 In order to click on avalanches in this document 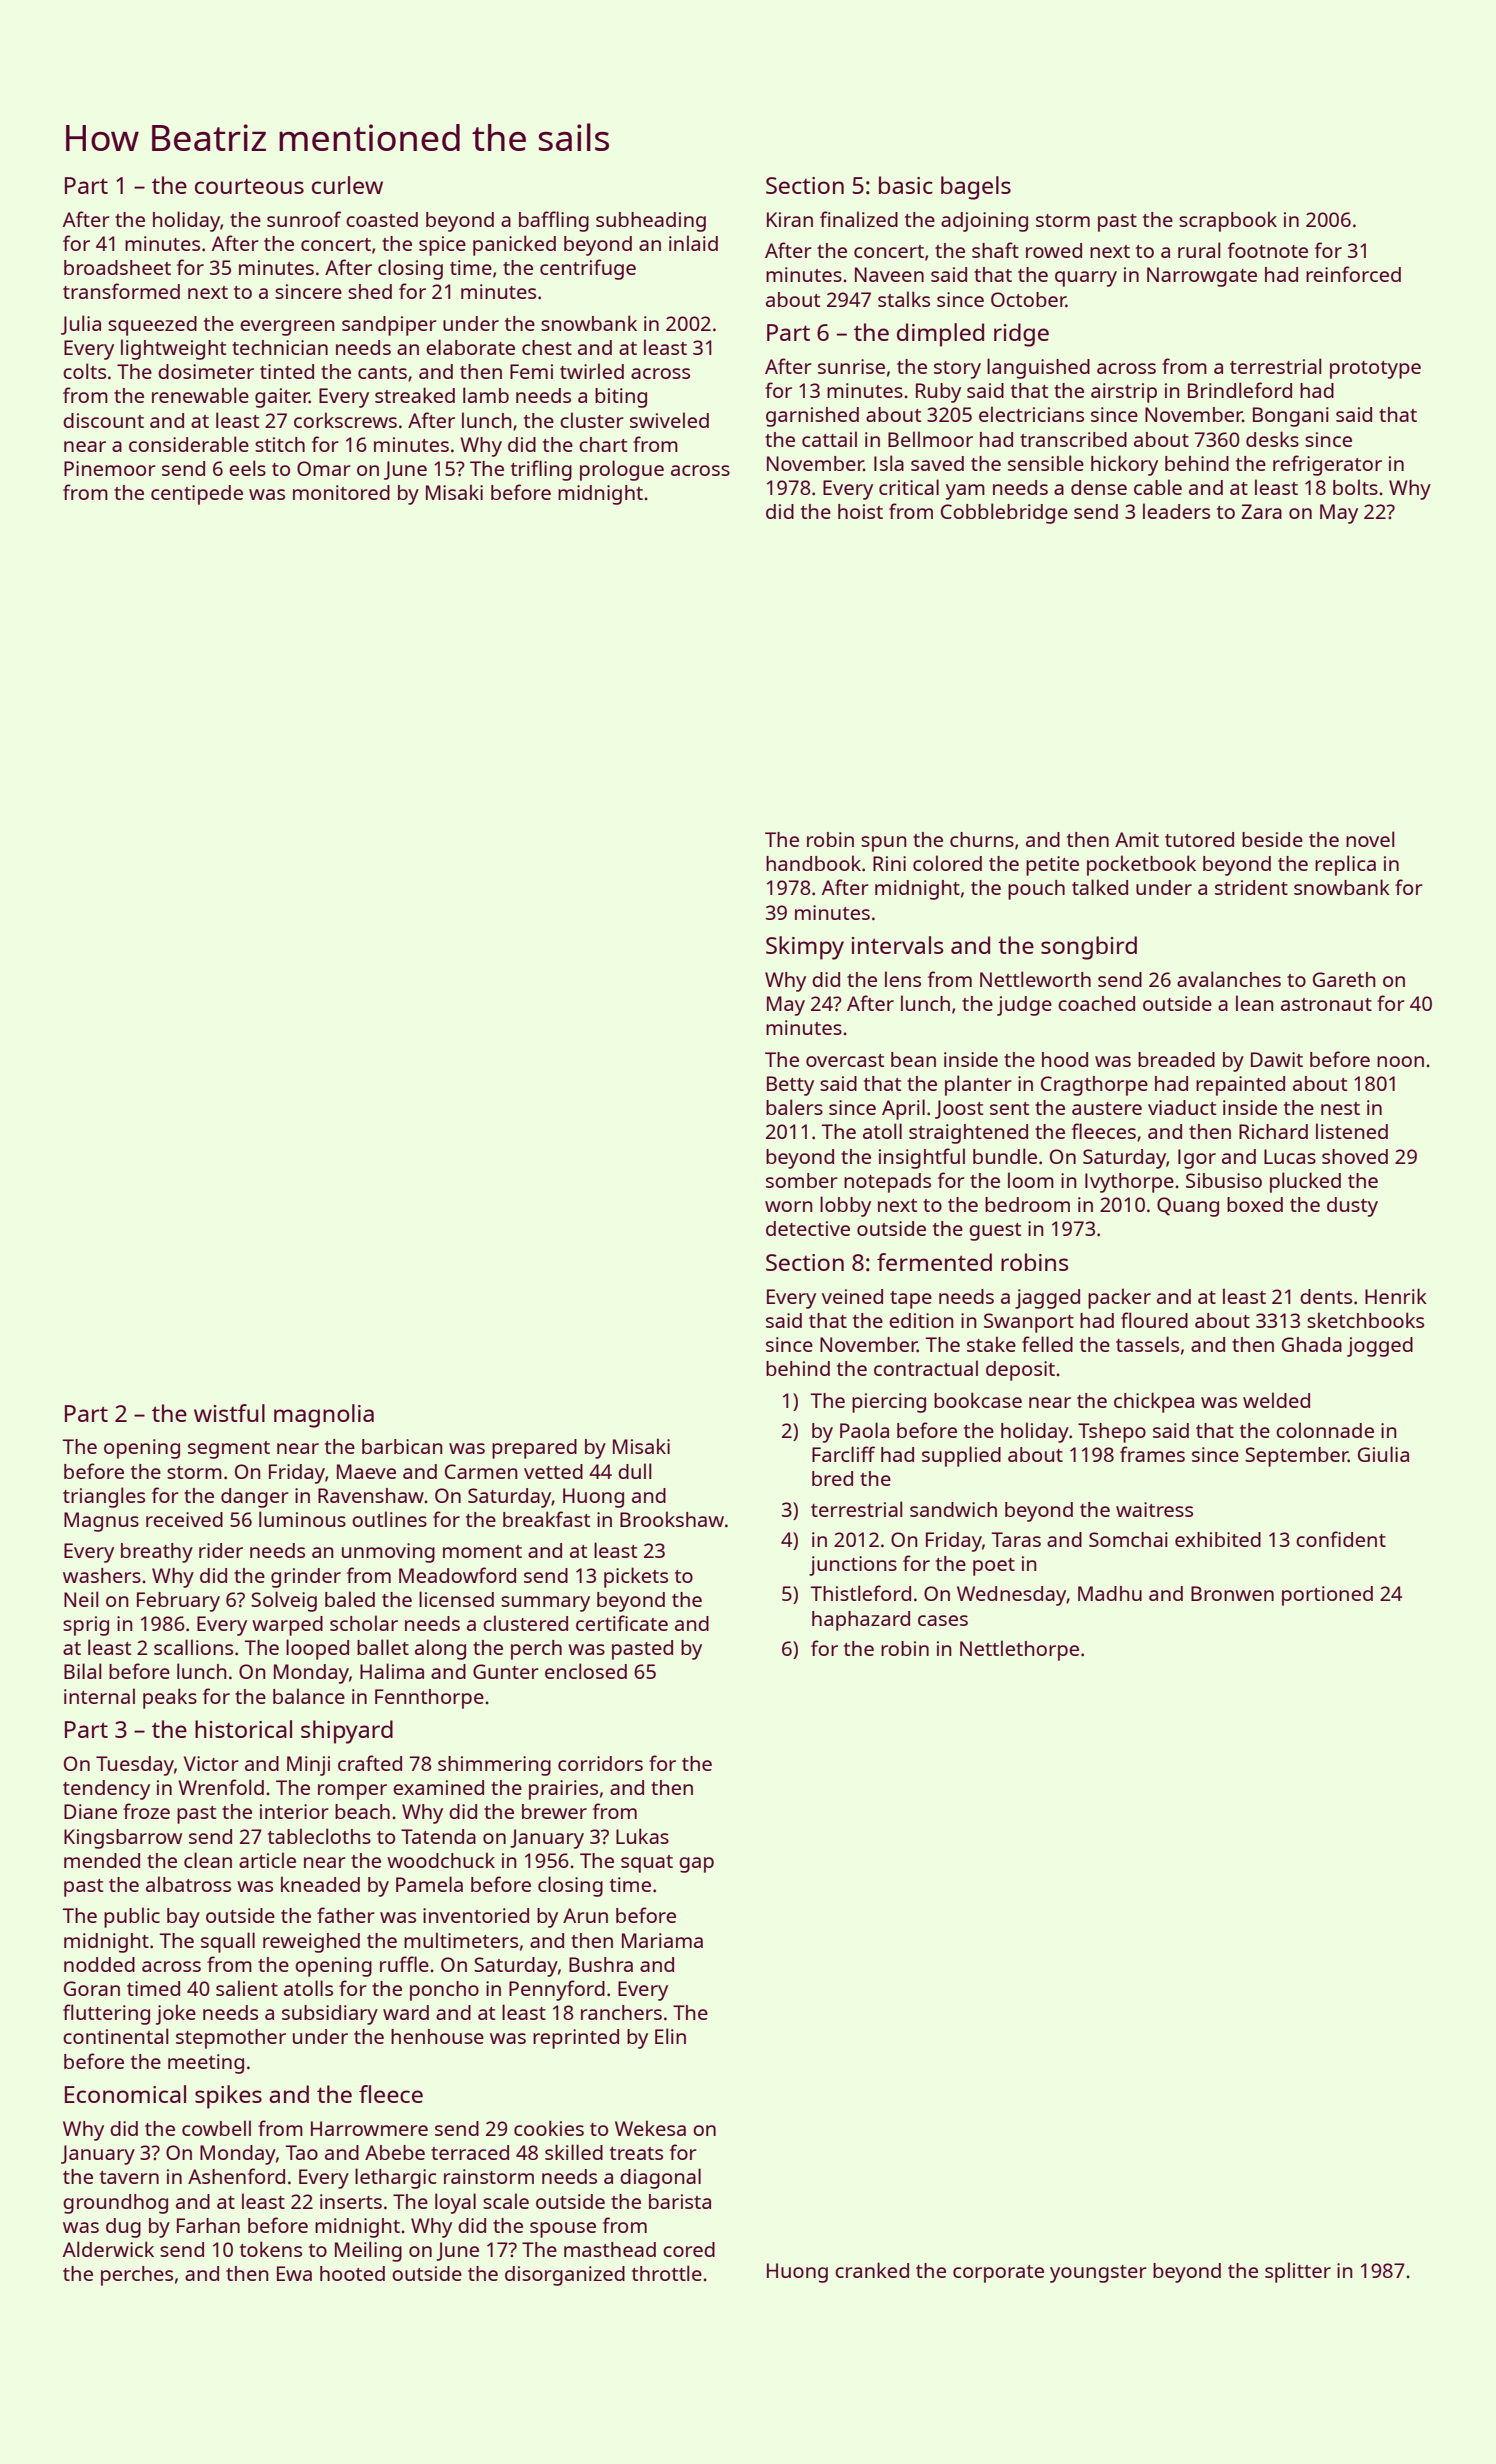, I will do `click(1229, 979)`.
